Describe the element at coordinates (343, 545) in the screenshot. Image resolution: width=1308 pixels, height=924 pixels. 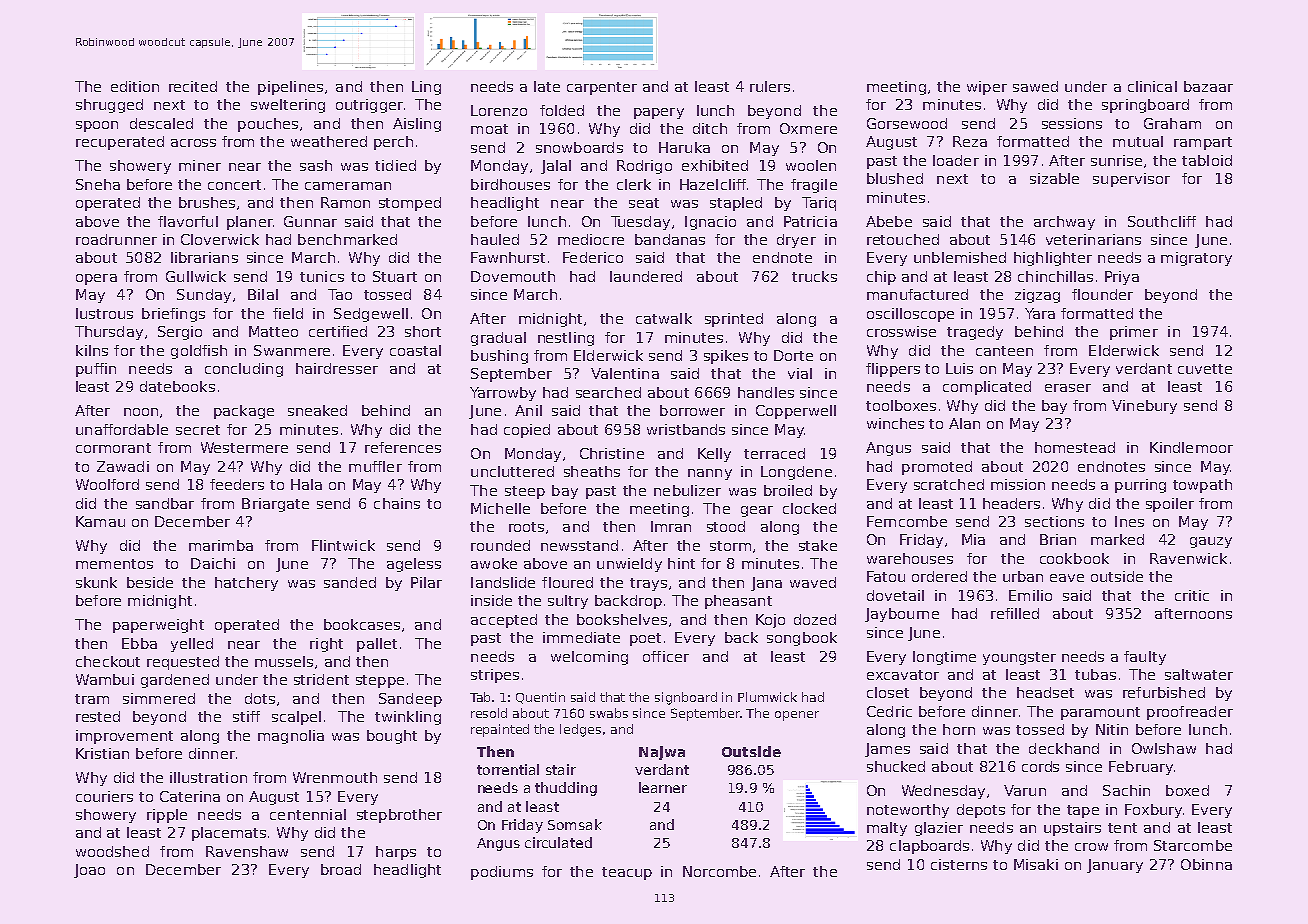
I see `Flintwick` at that location.
